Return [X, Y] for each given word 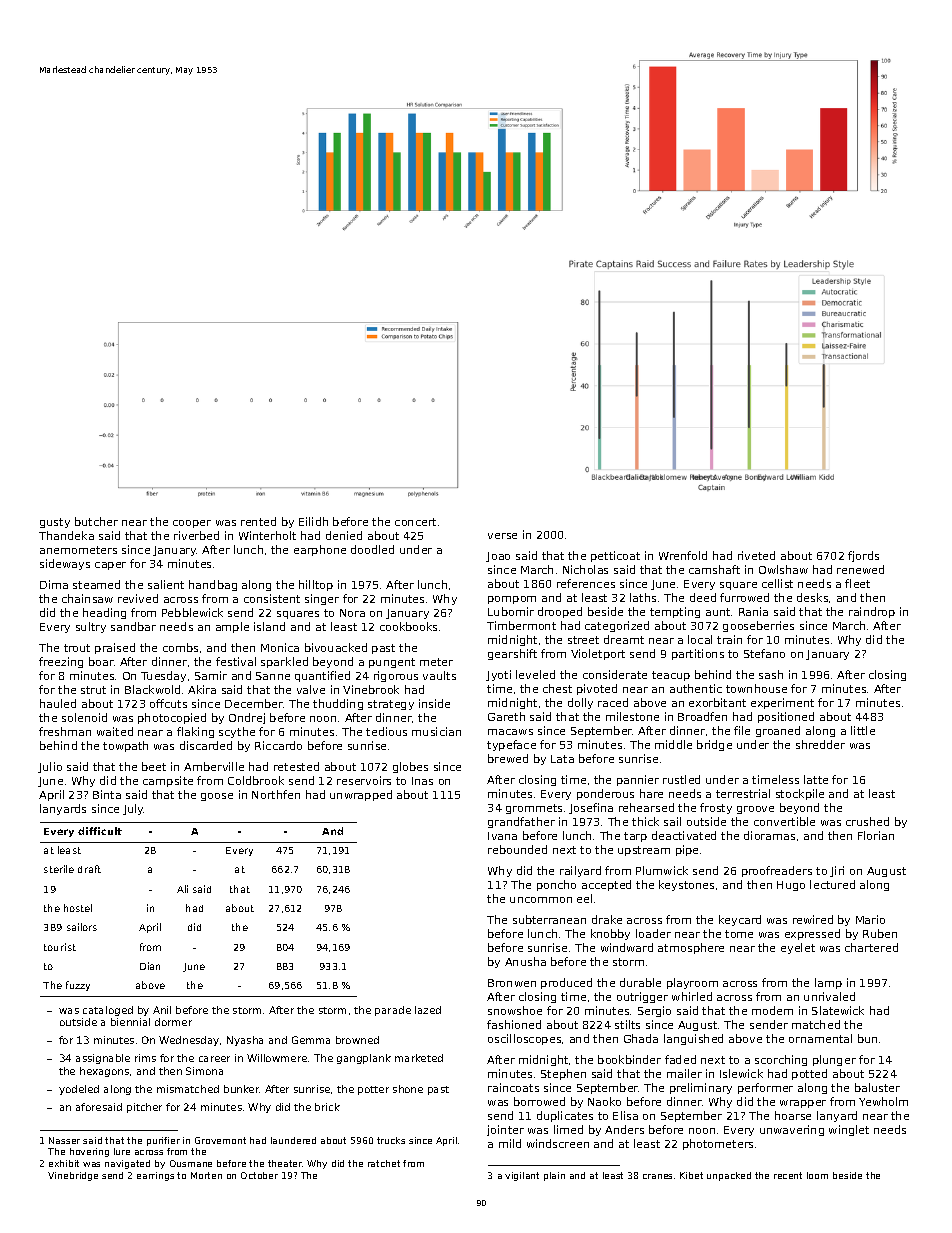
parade [393, 1011]
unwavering [792, 1130]
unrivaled [829, 996]
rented [258, 521]
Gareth [506, 716]
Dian [150, 966]
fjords [863, 556]
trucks [391, 1140]
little [863, 730]
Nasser [64, 1140]
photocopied [172, 718]
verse [502, 536]
